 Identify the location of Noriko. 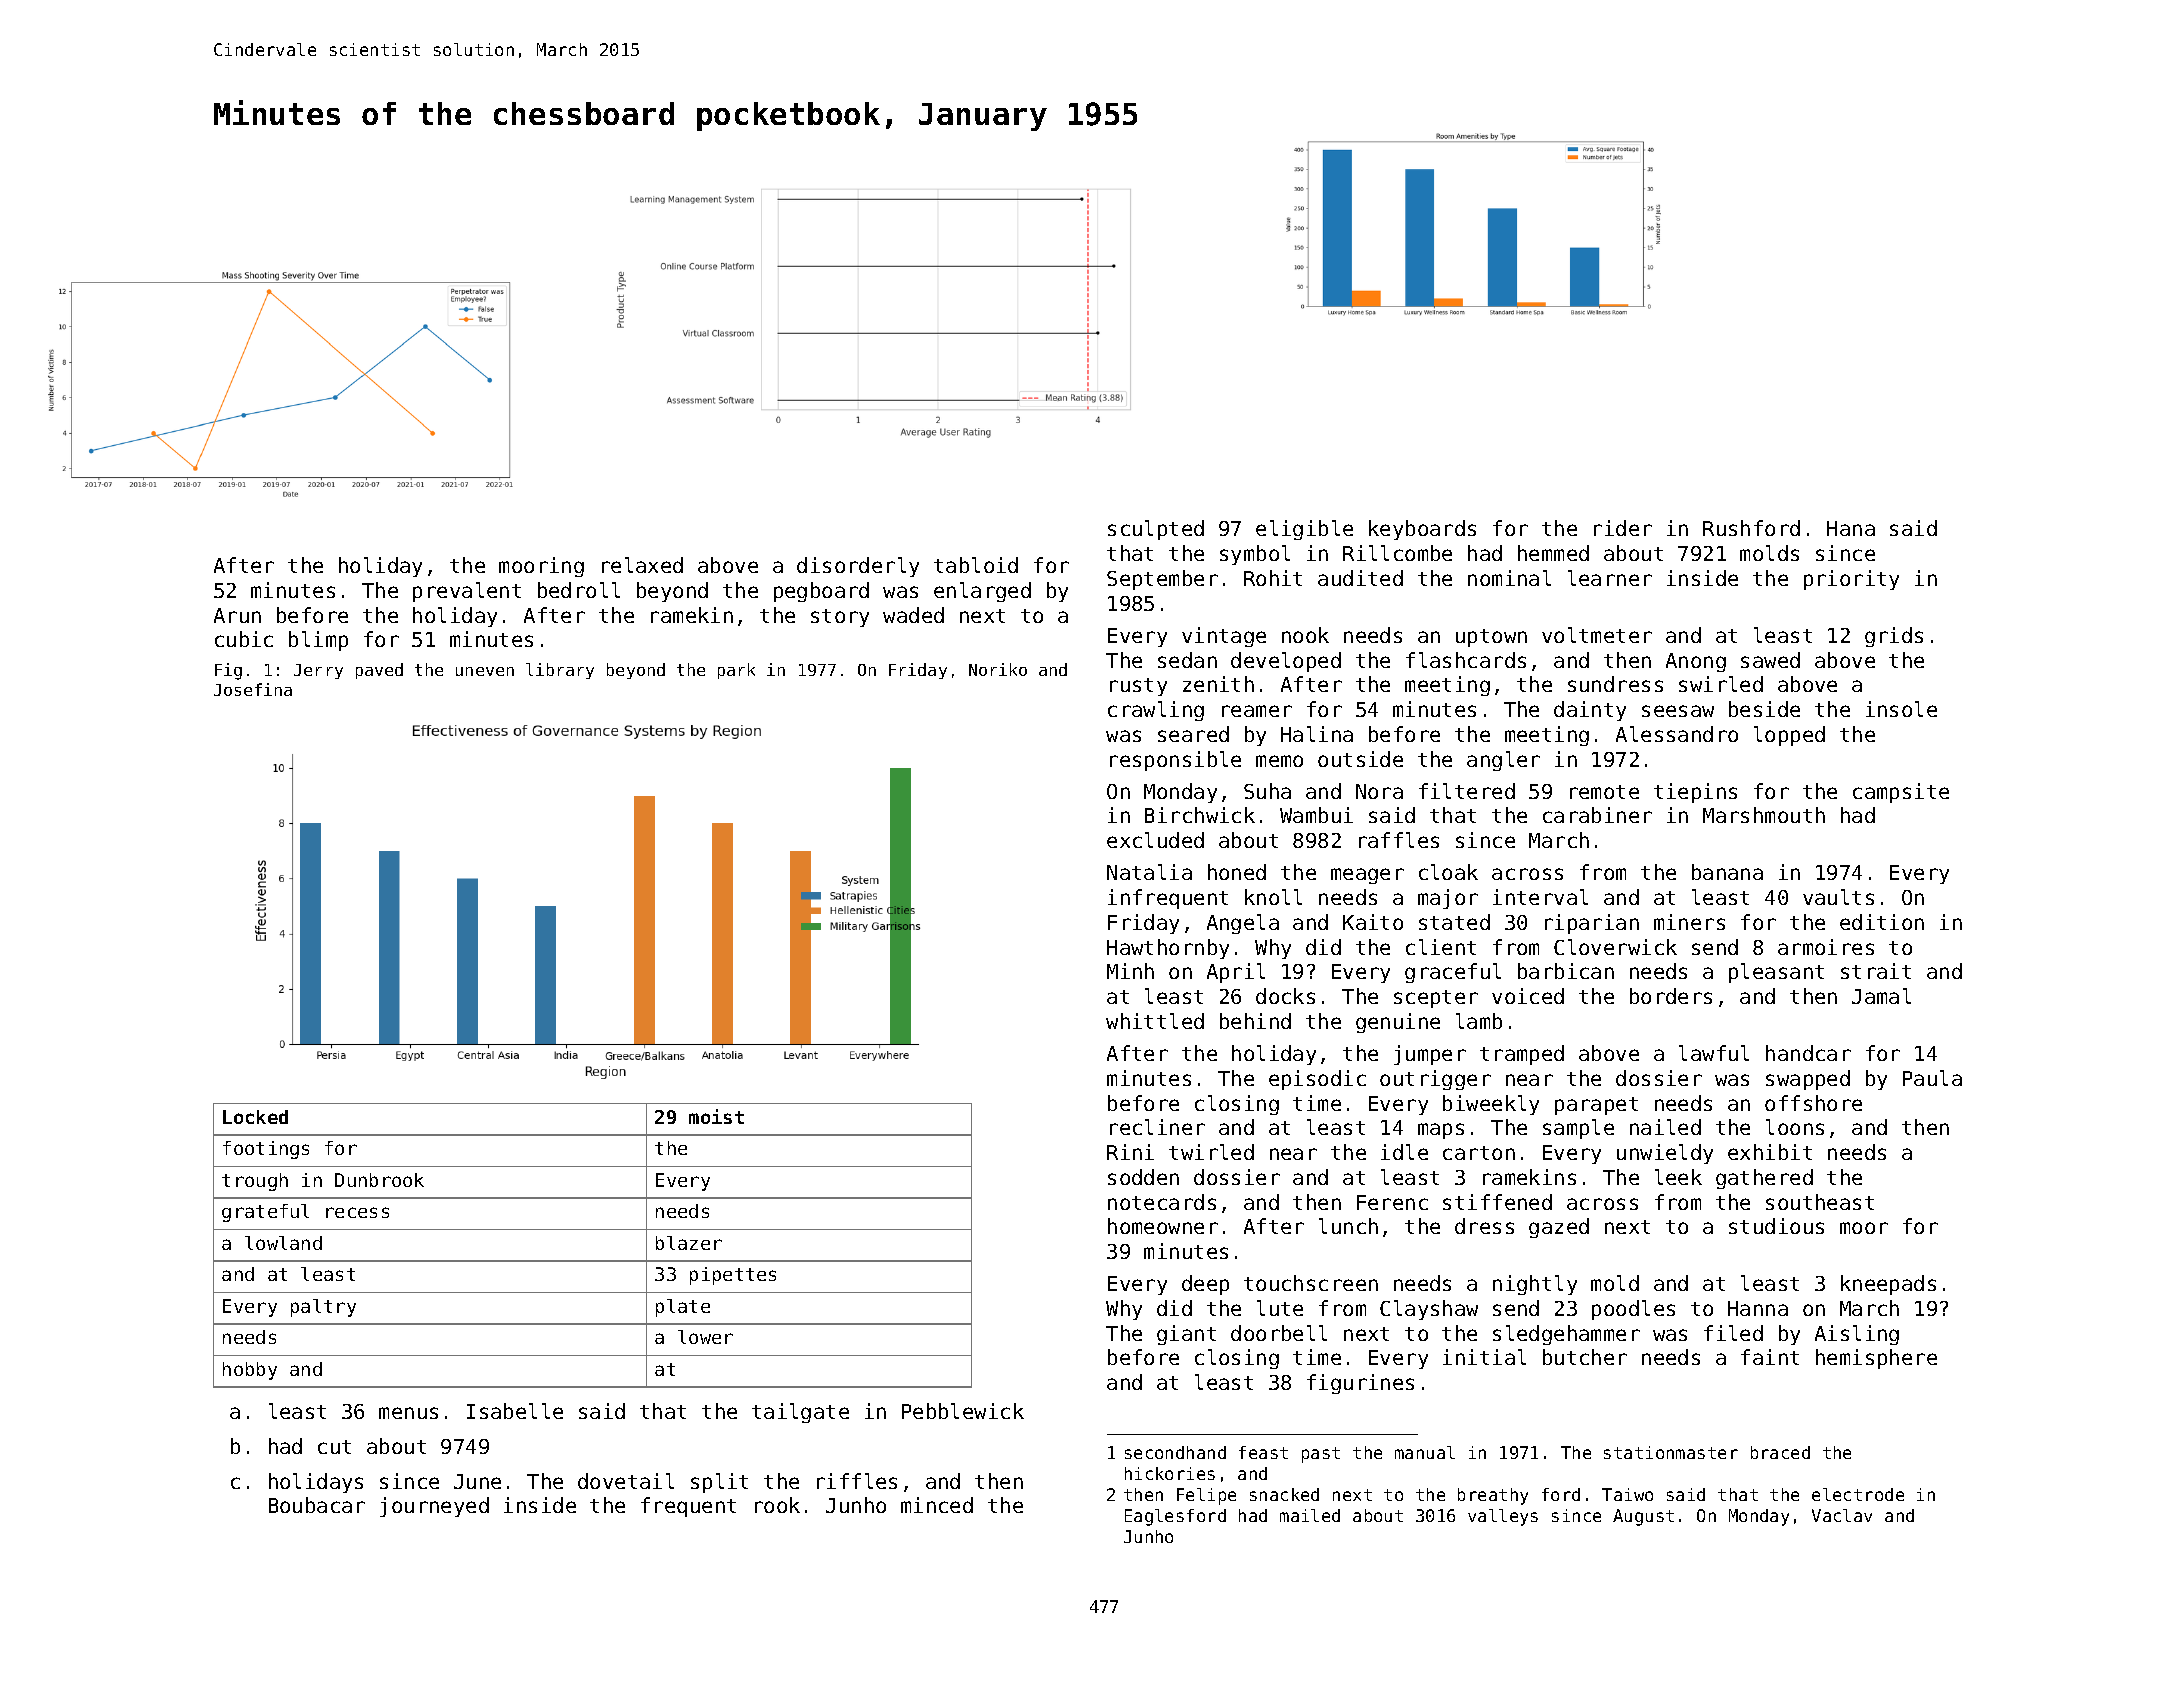
(998, 669).
